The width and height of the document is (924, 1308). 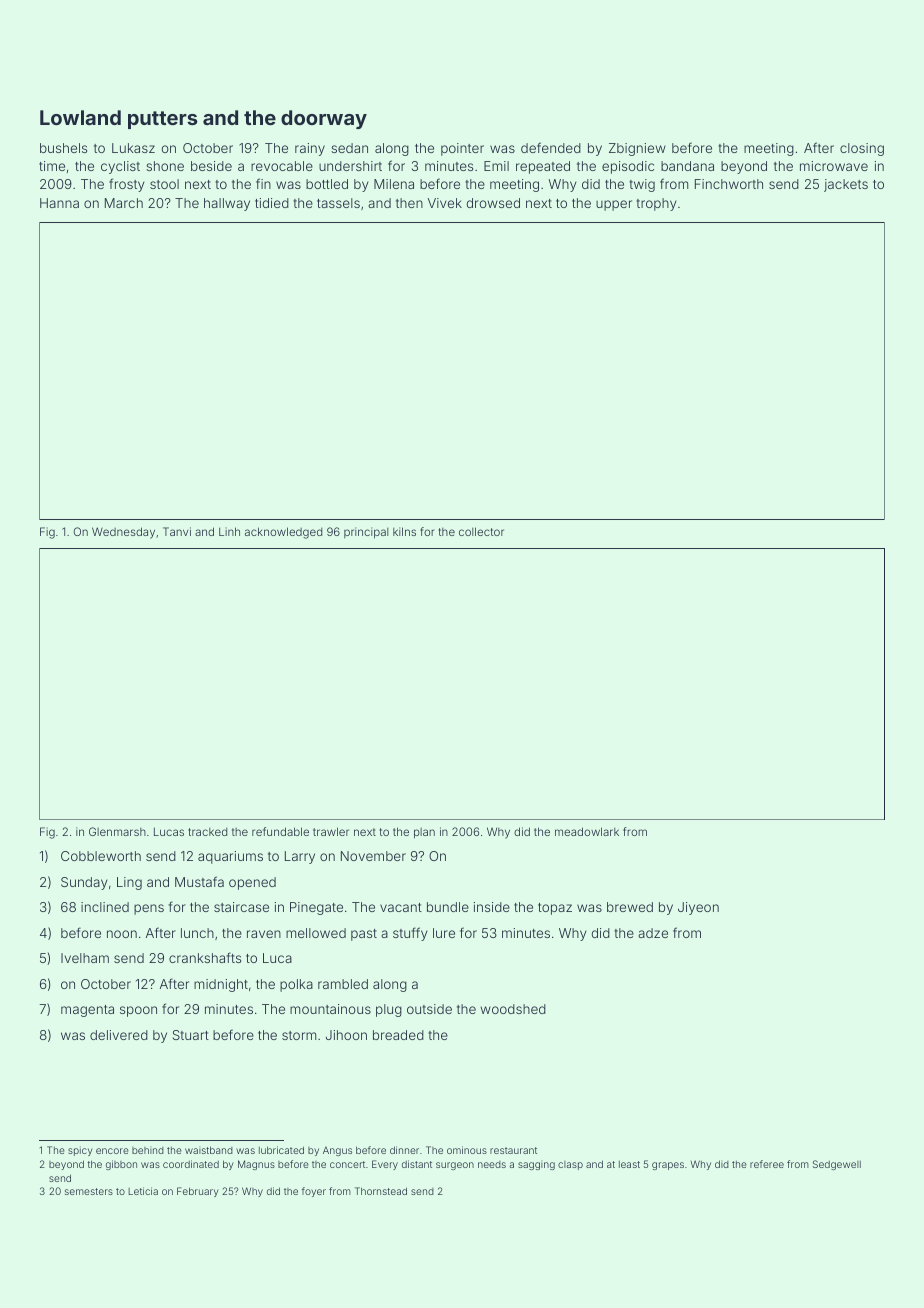 I want to click on Jiyeon, so click(x=698, y=908).
